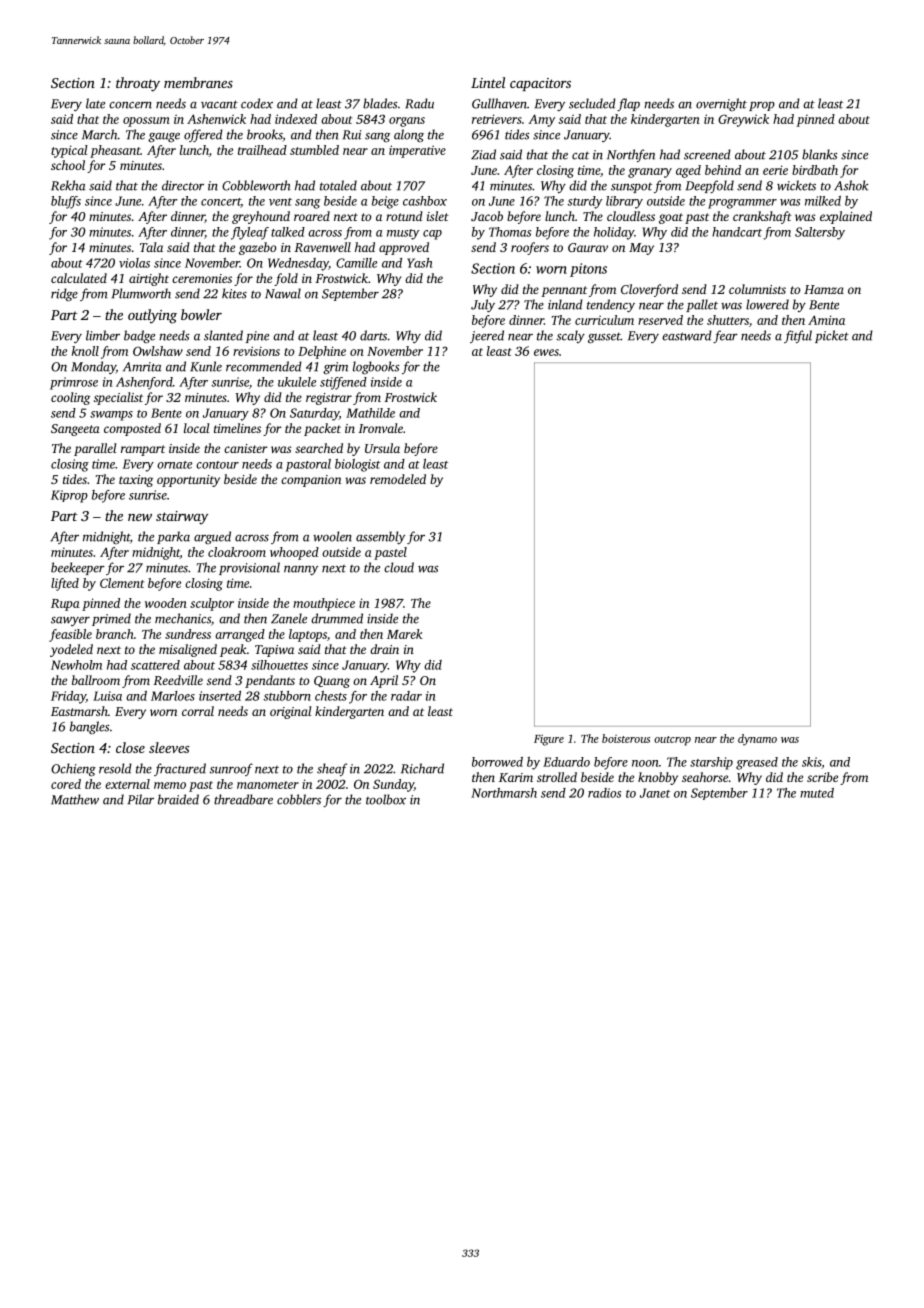 Image resolution: width=924 pixels, height=1308 pixels. What do you see at coordinates (173, 537) in the screenshot?
I see `parka` at bounding box center [173, 537].
